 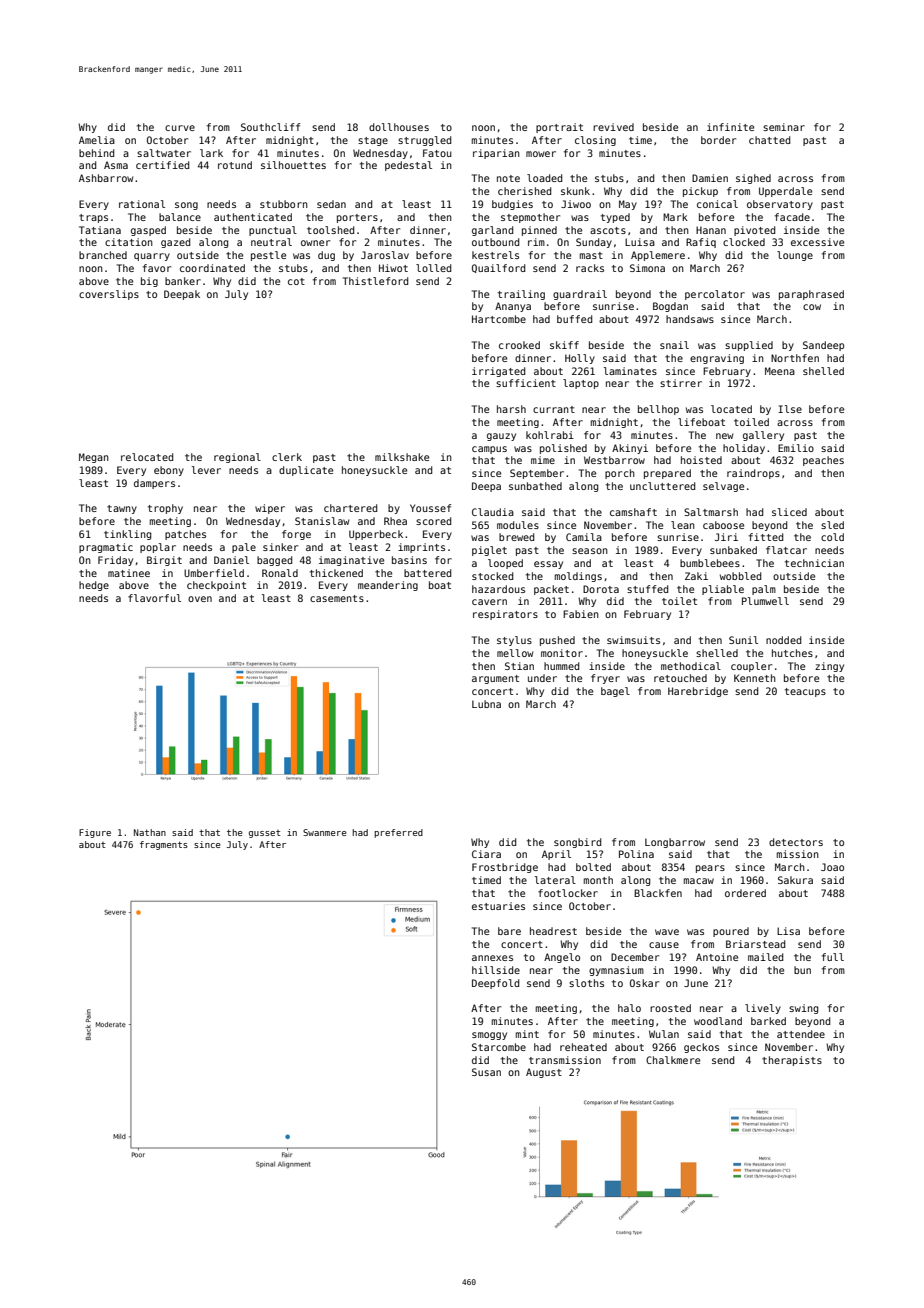 What do you see at coordinates (148, 231) in the screenshot?
I see `gasped` at bounding box center [148, 231].
